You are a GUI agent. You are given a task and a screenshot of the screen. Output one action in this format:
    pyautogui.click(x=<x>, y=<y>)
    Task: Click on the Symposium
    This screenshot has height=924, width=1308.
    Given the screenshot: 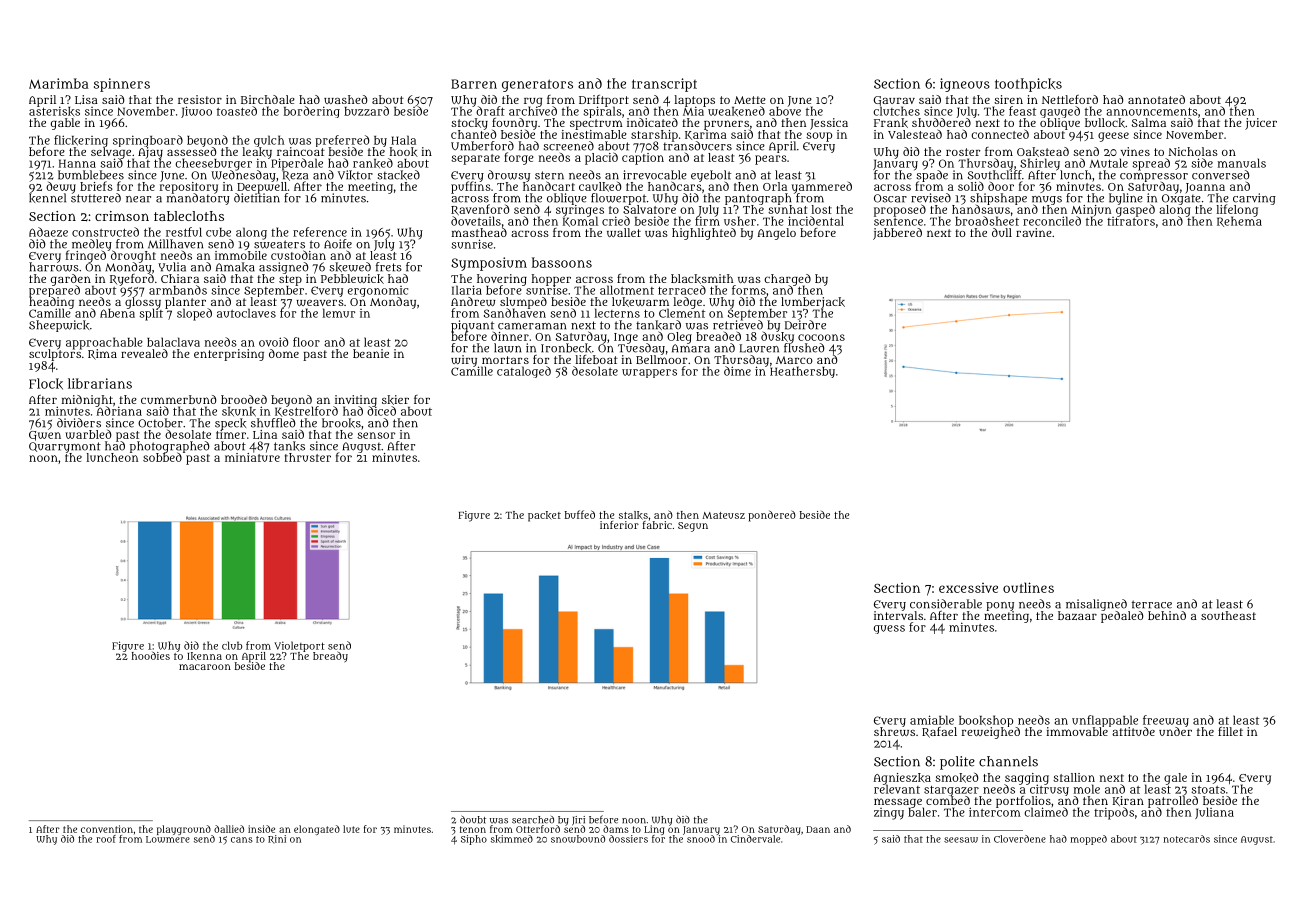 What is the action you would take?
    pyautogui.click(x=489, y=264)
